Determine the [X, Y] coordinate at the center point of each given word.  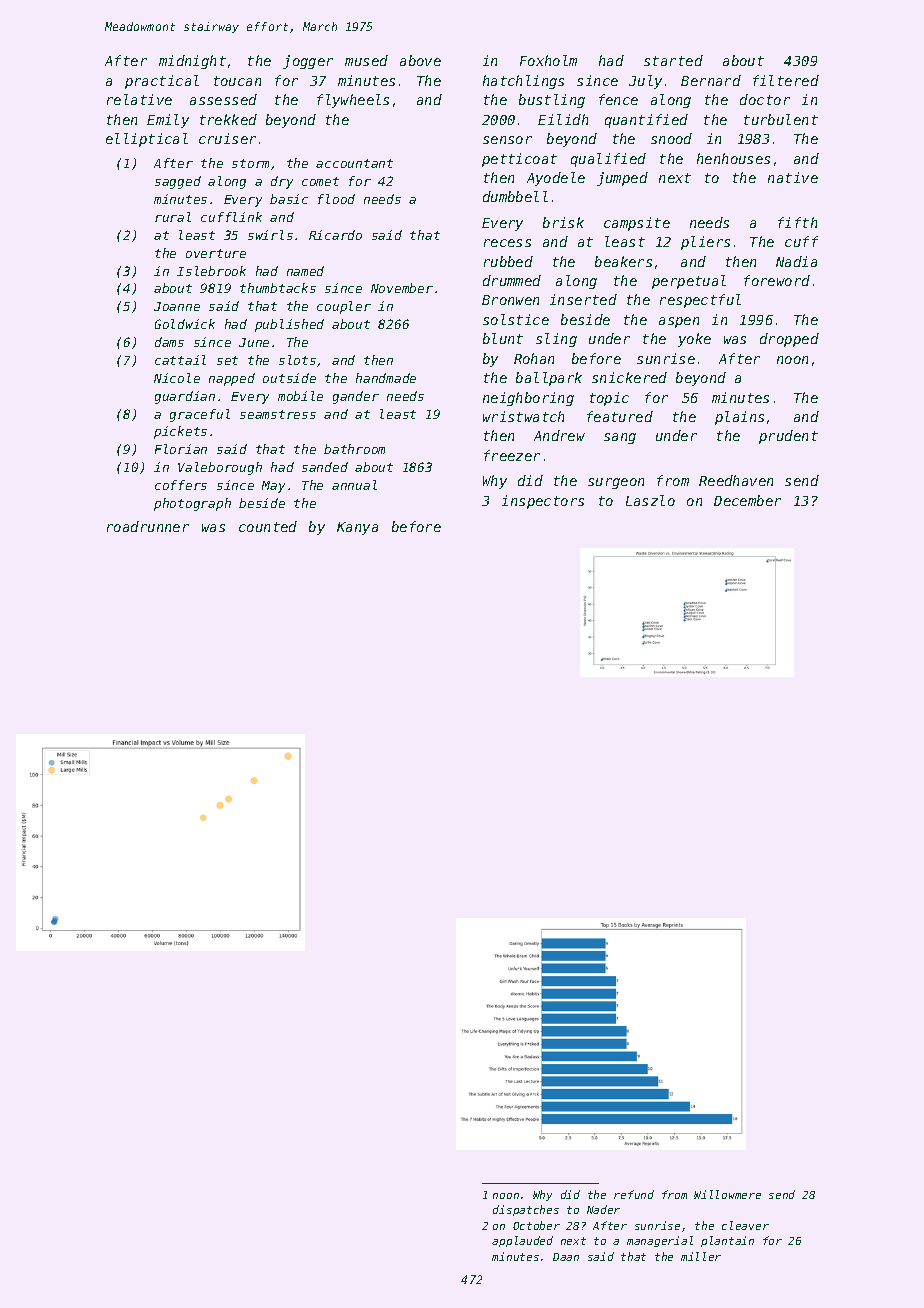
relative [139, 99]
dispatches [526, 1210]
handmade [386, 378]
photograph [192, 504]
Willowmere [727, 1194]
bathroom [354, 449]
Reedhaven [736, 480]
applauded [522, 1241]
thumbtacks [278, 288]
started [673, 60]
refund [634, 1194]
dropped [789, 340]
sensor [507, 140]
